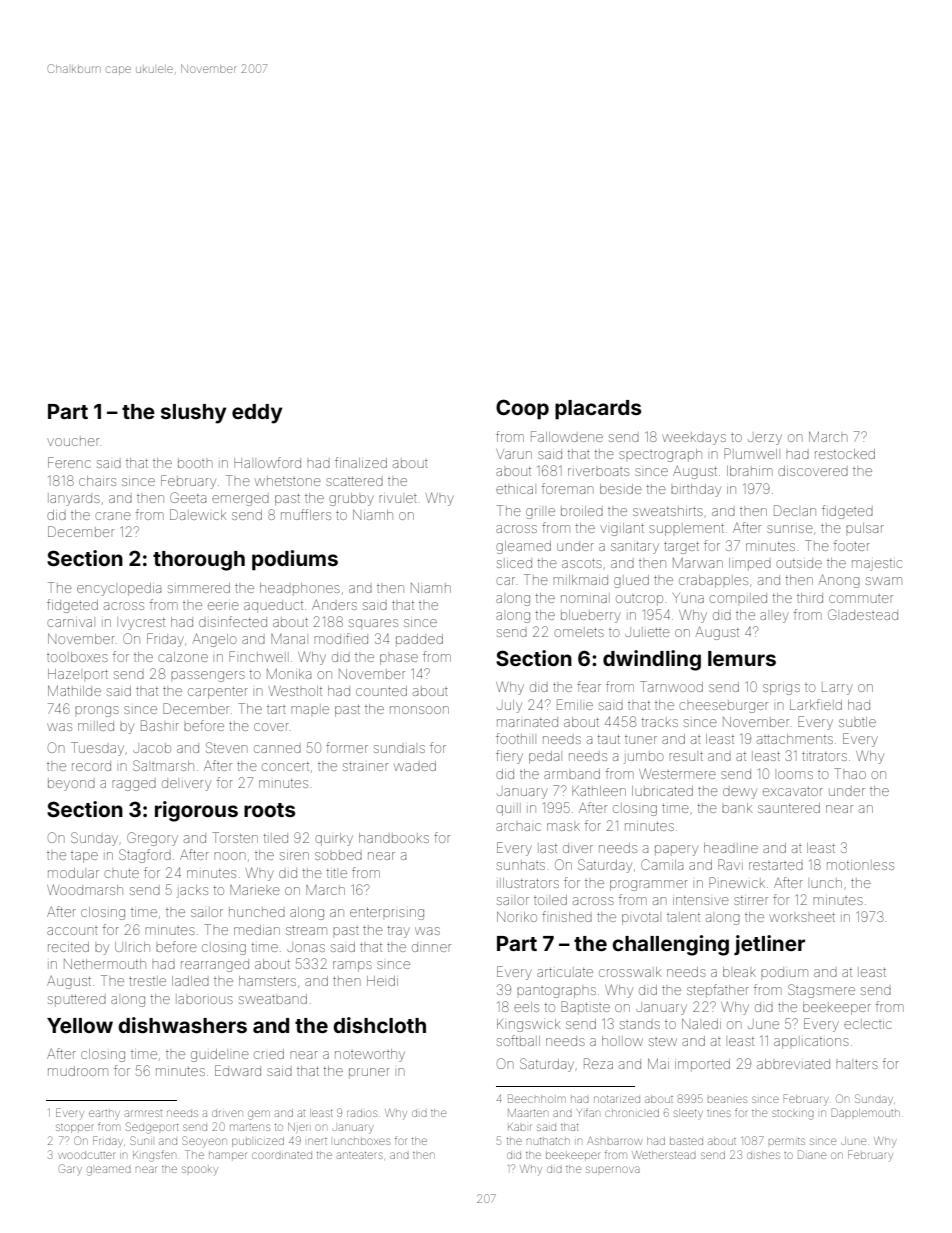  Describe the element at coordinates (208, 676) in the screenshot. I see `passengers` at that location.
